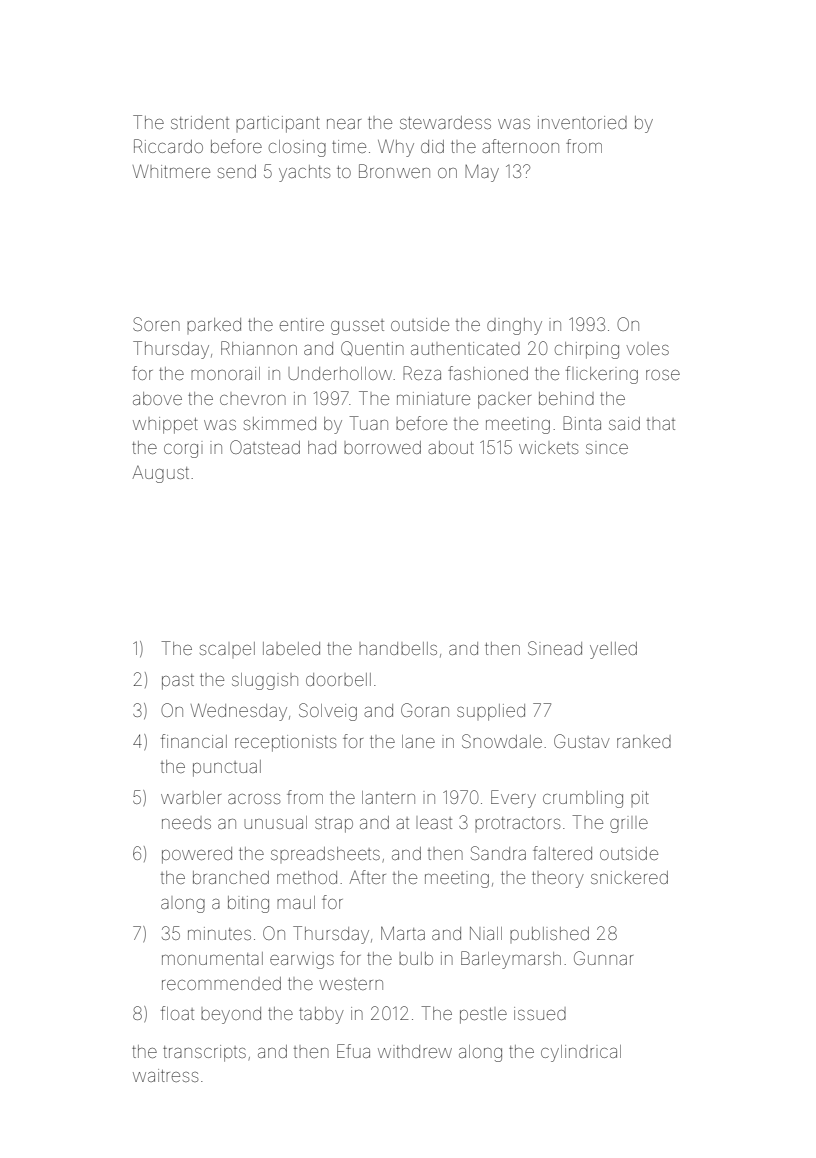 The width and height of the document is (816, 1158). Describe the element at coordinates (200, 122) in the document. I see `strident` at that location.
